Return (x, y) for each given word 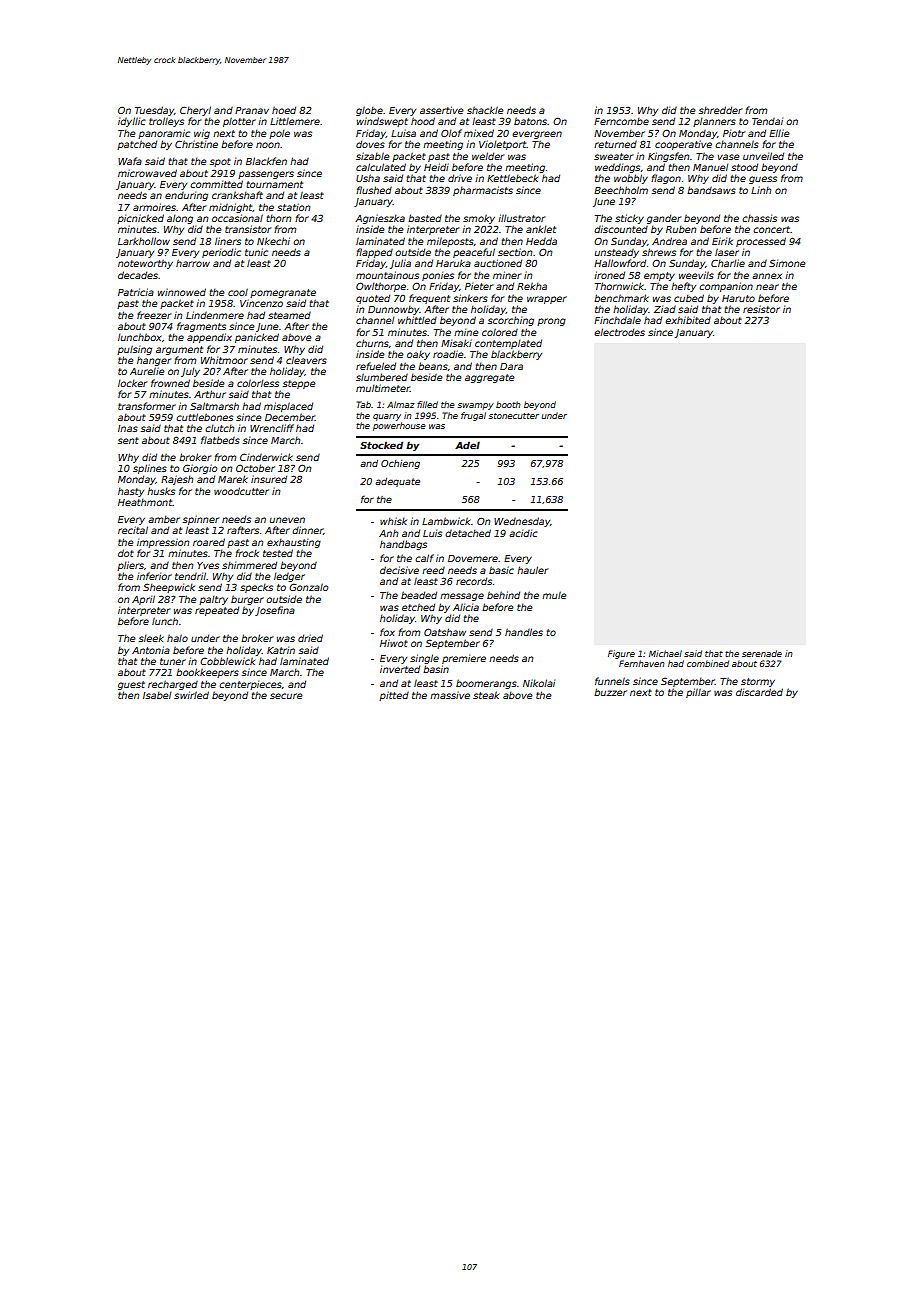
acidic (523, 533)
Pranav (252, 110)
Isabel (157, 695)
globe (369, 111)
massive (450, 695)
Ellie (779, 133)
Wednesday (522, 522)
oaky (418, 355)
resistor (761, 309)
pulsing (134, 350)
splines (150, 469)
